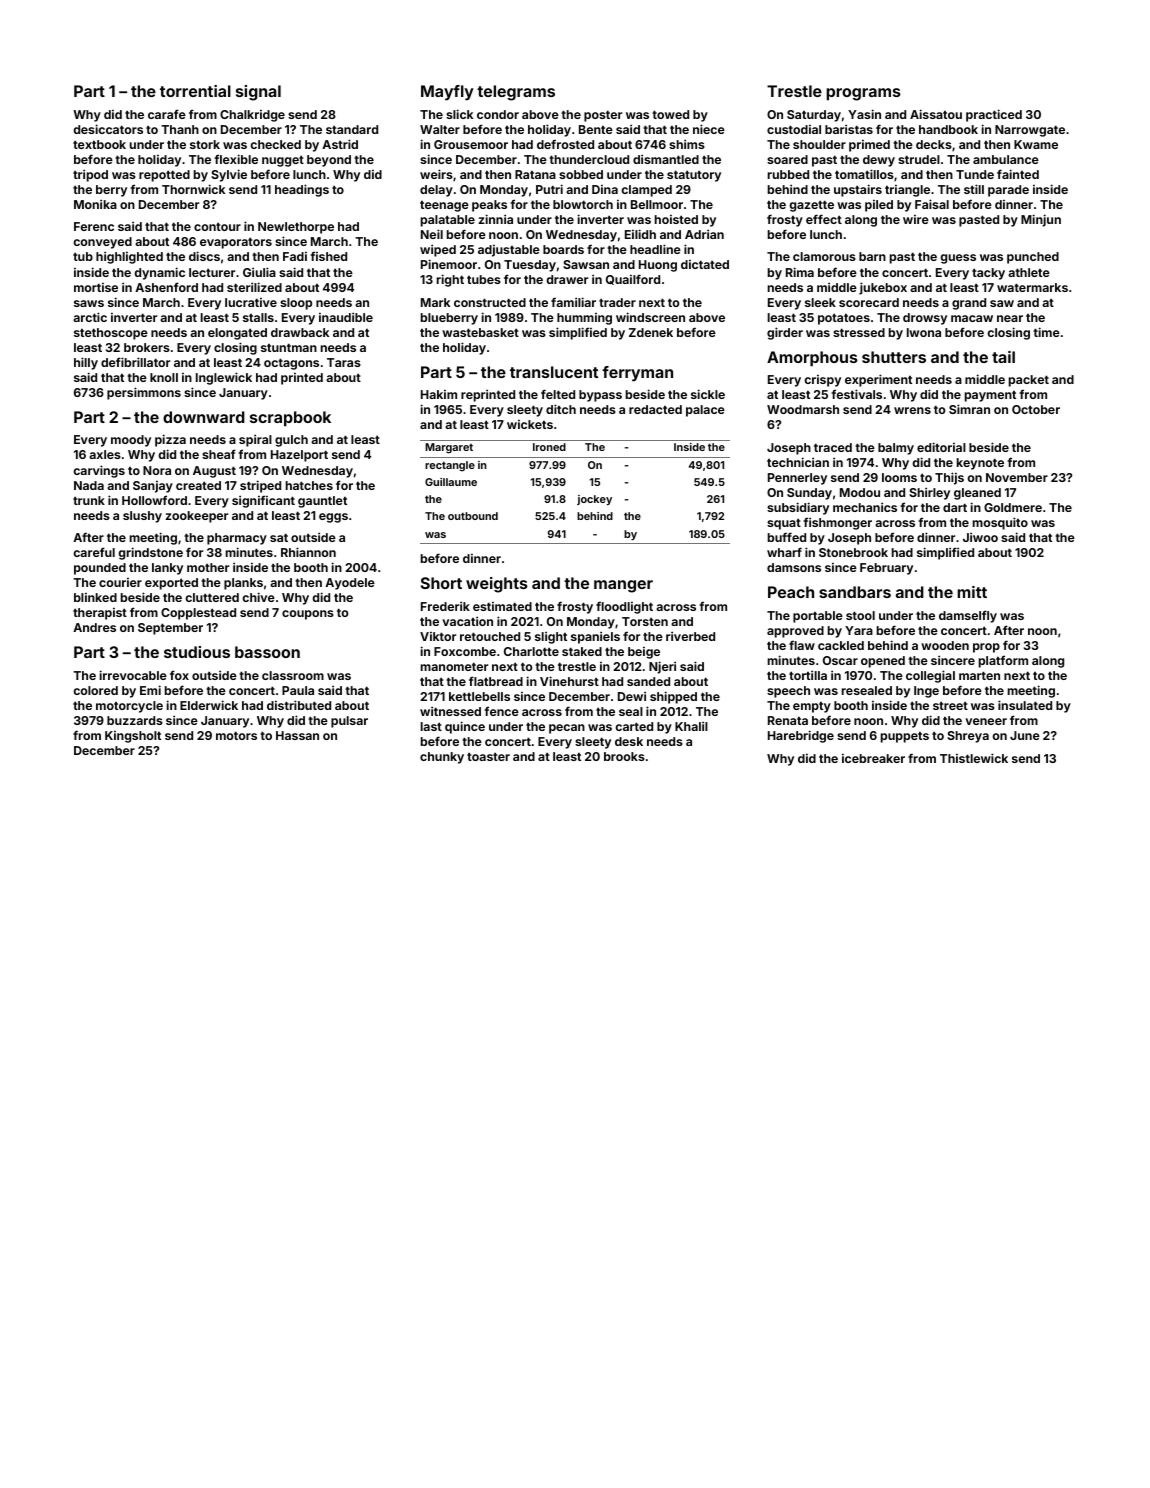 The image size is (1150, 1488). What do you see at coordinates (980, 464) in the document?
I see `keynote` at bounding box center [980, 464].
